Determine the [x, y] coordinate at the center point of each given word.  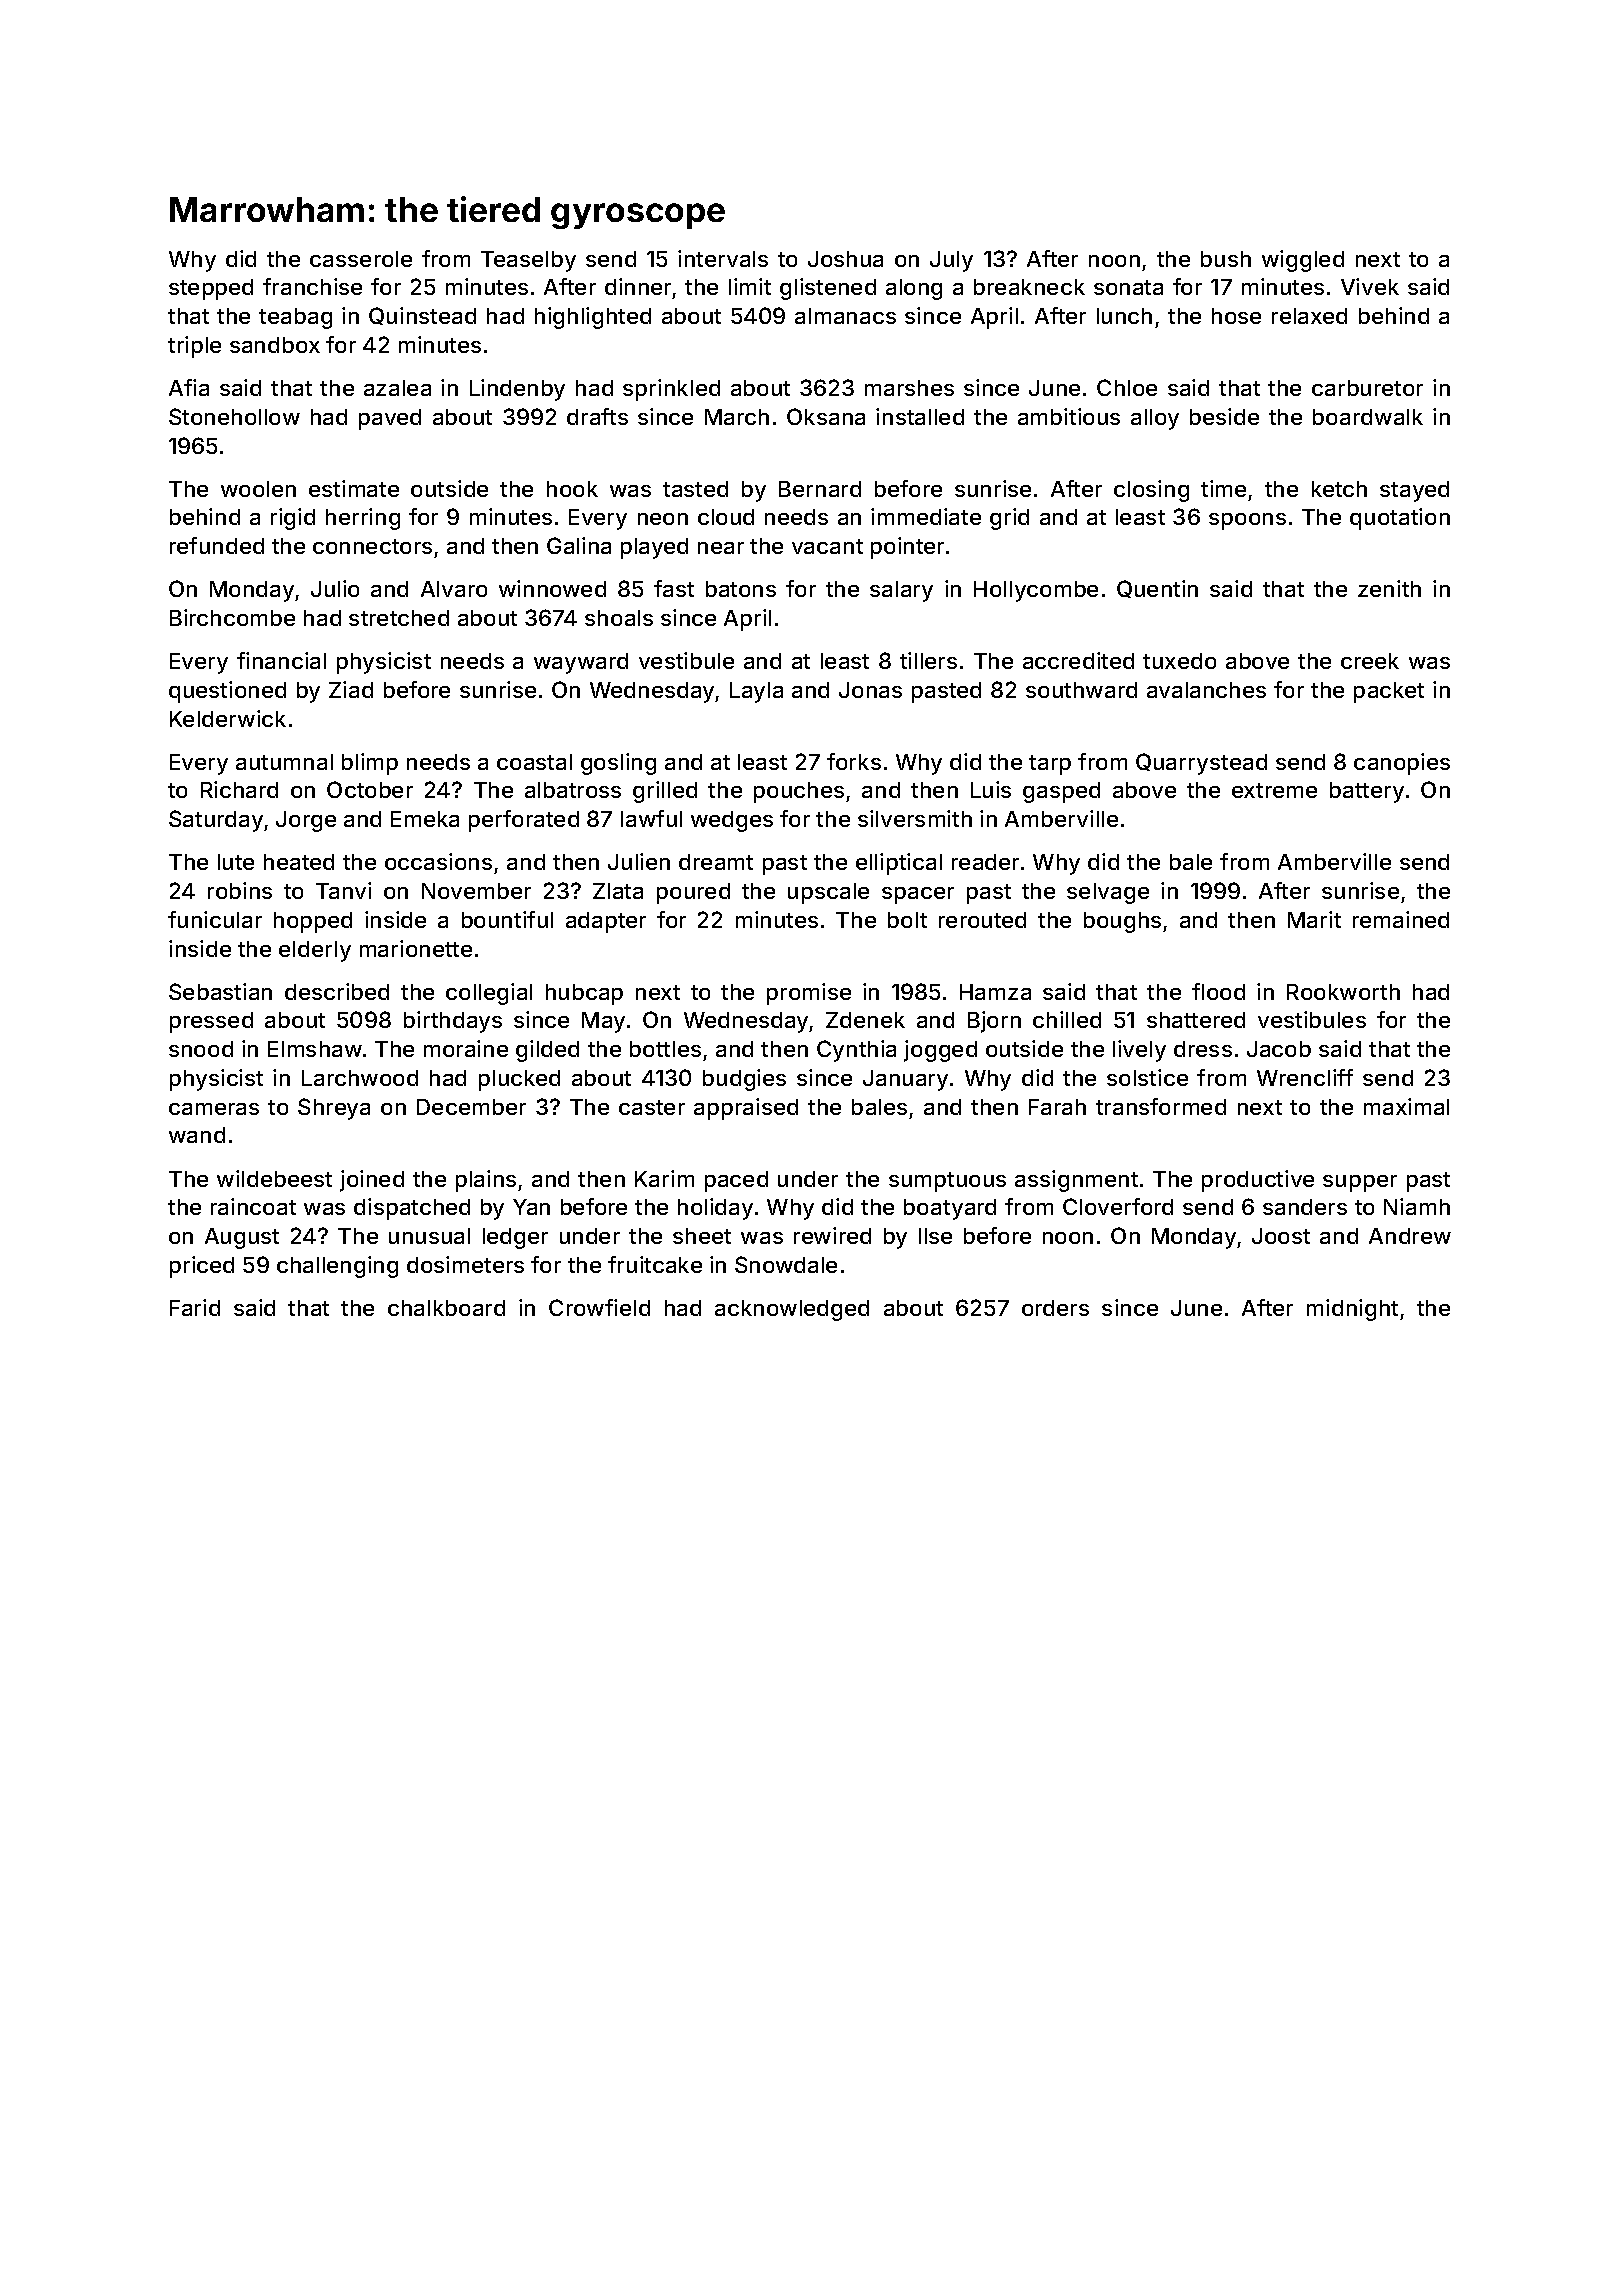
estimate [354, 488]
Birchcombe [232, 617]
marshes [909, 388]
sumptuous [947, 1182]
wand [197, 1135]
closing [1151, 491]
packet [1389, 692]
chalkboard [446, 1308]
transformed [1161, 1106]
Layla [756, 692]
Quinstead [422, 316]
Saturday [216, 821]
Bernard [820, 489]
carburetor [1367, 388]
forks [854, 761]
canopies [1402, 764]
